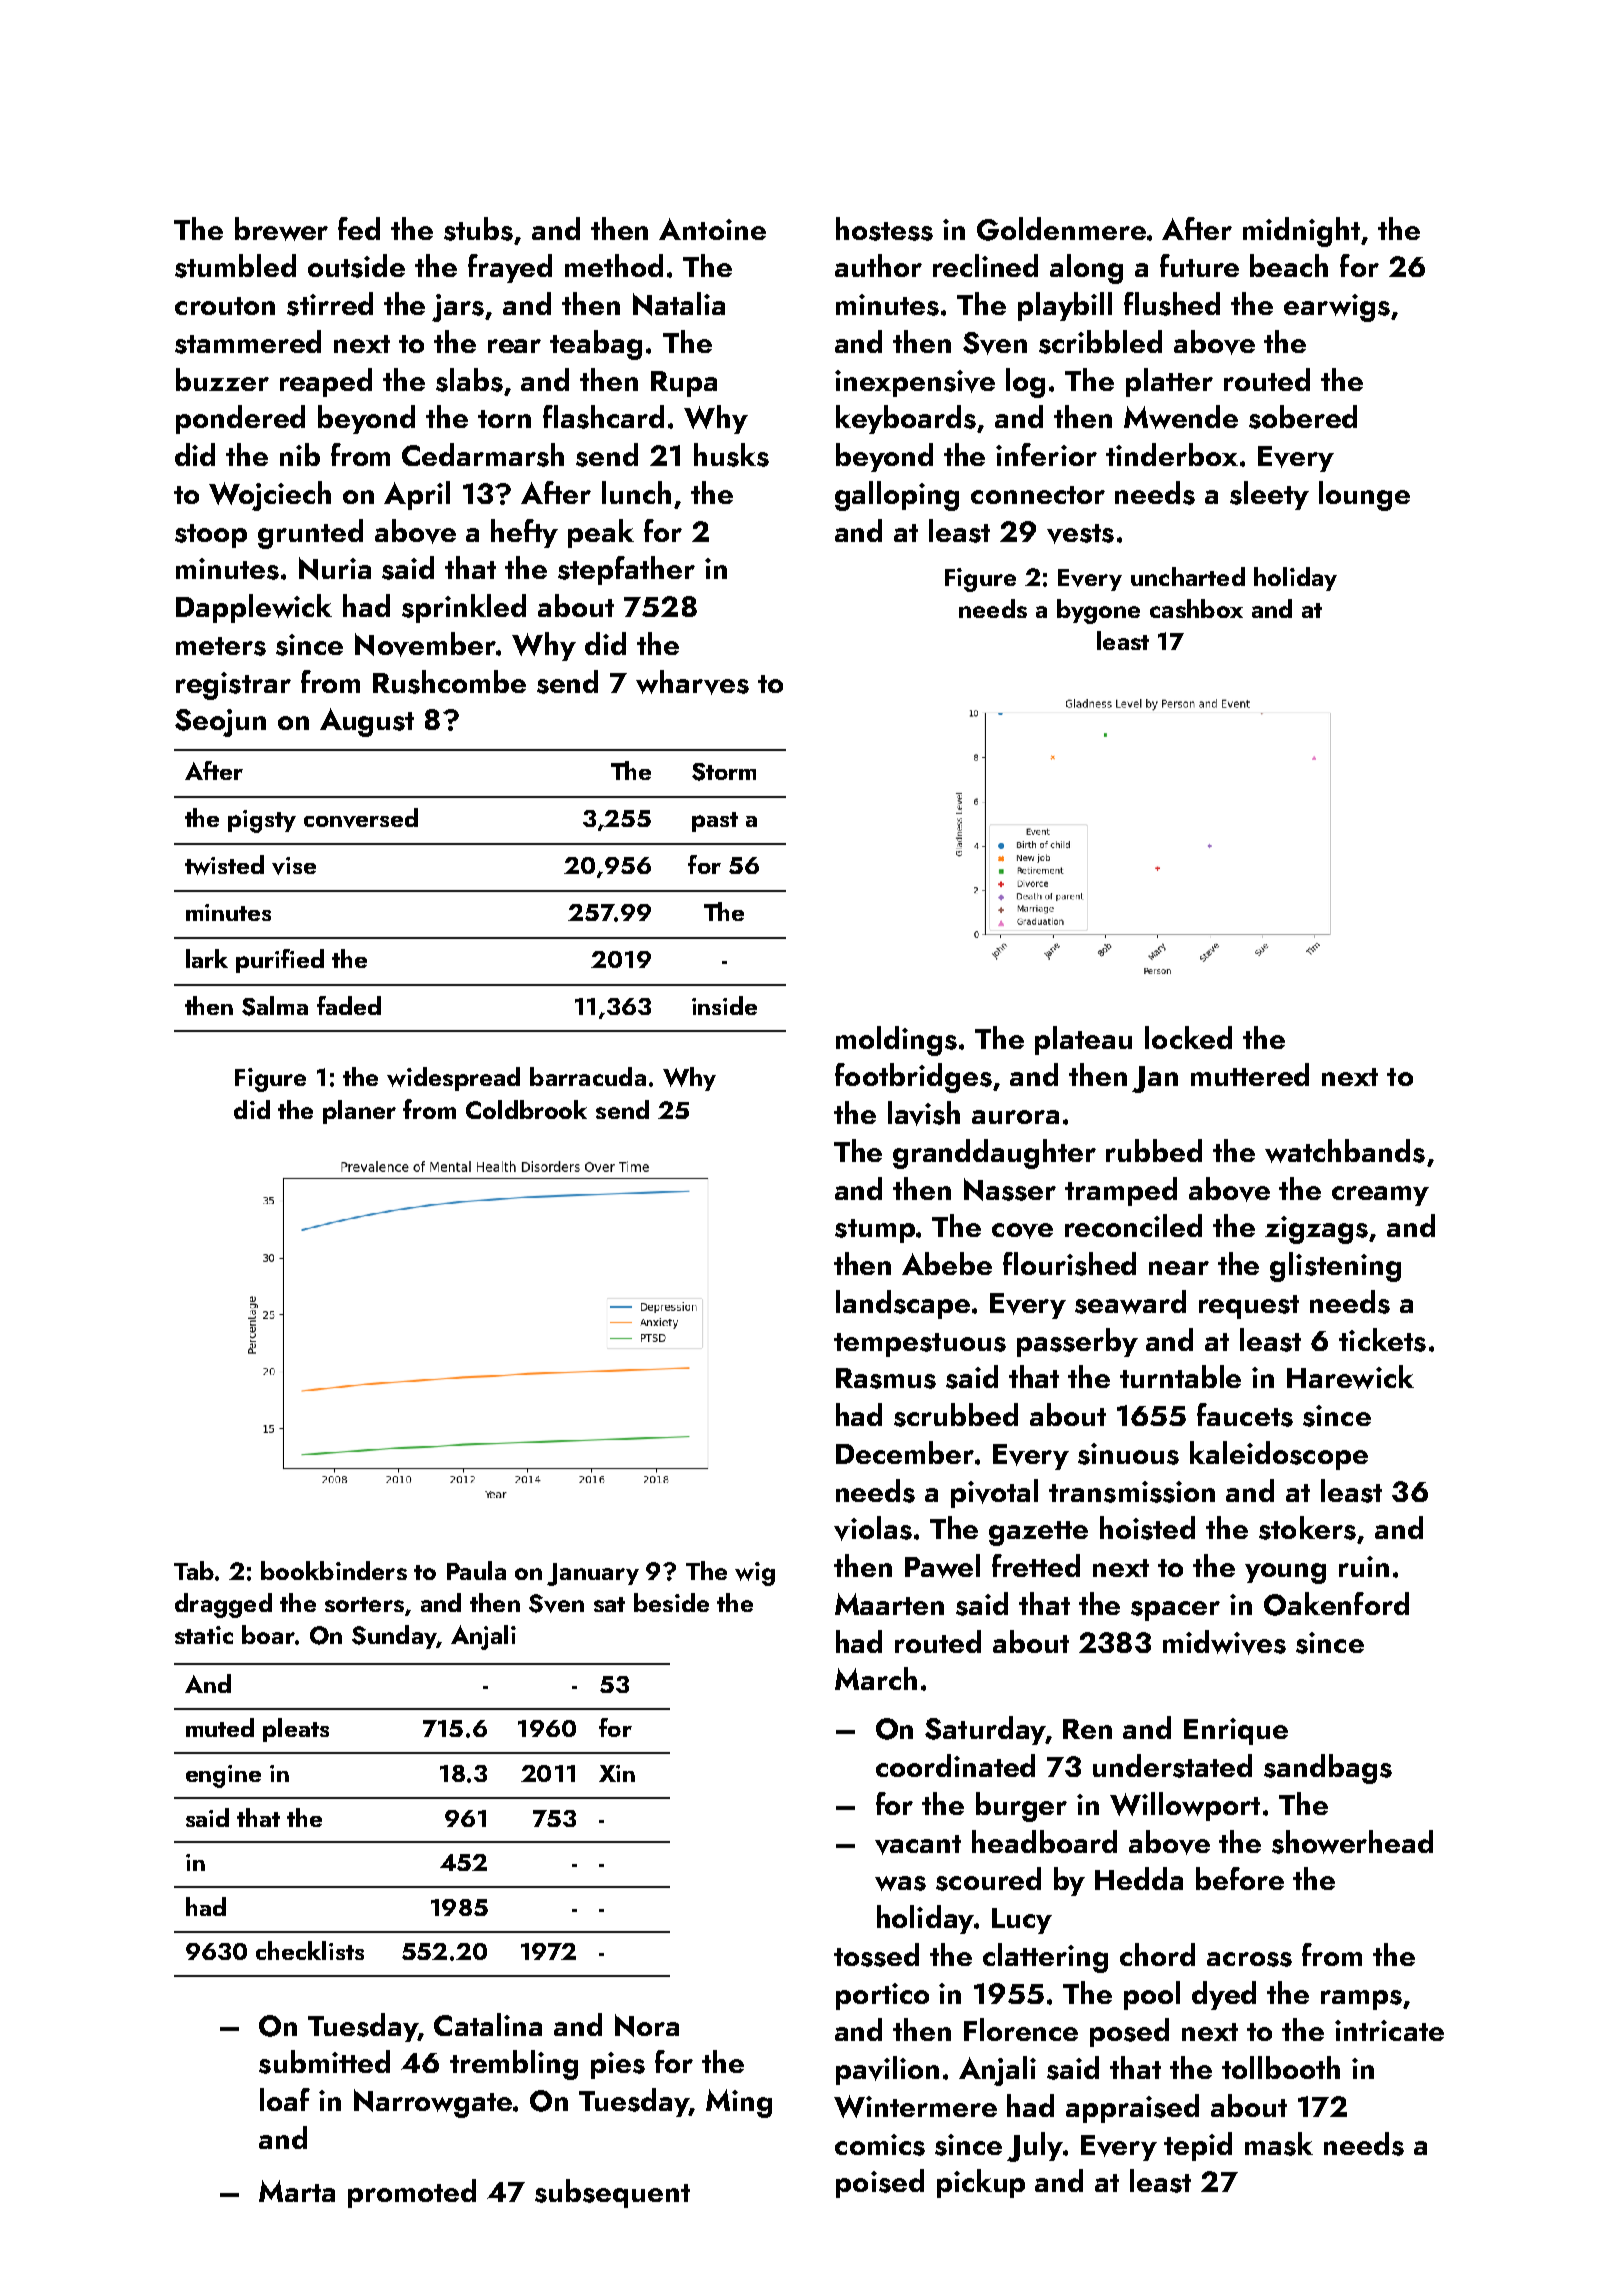 The width and height of the screenshot is (1620, 2292). Describe the element at coordinates (875, 1231) in the screenshot. I see `stump` at that location.
